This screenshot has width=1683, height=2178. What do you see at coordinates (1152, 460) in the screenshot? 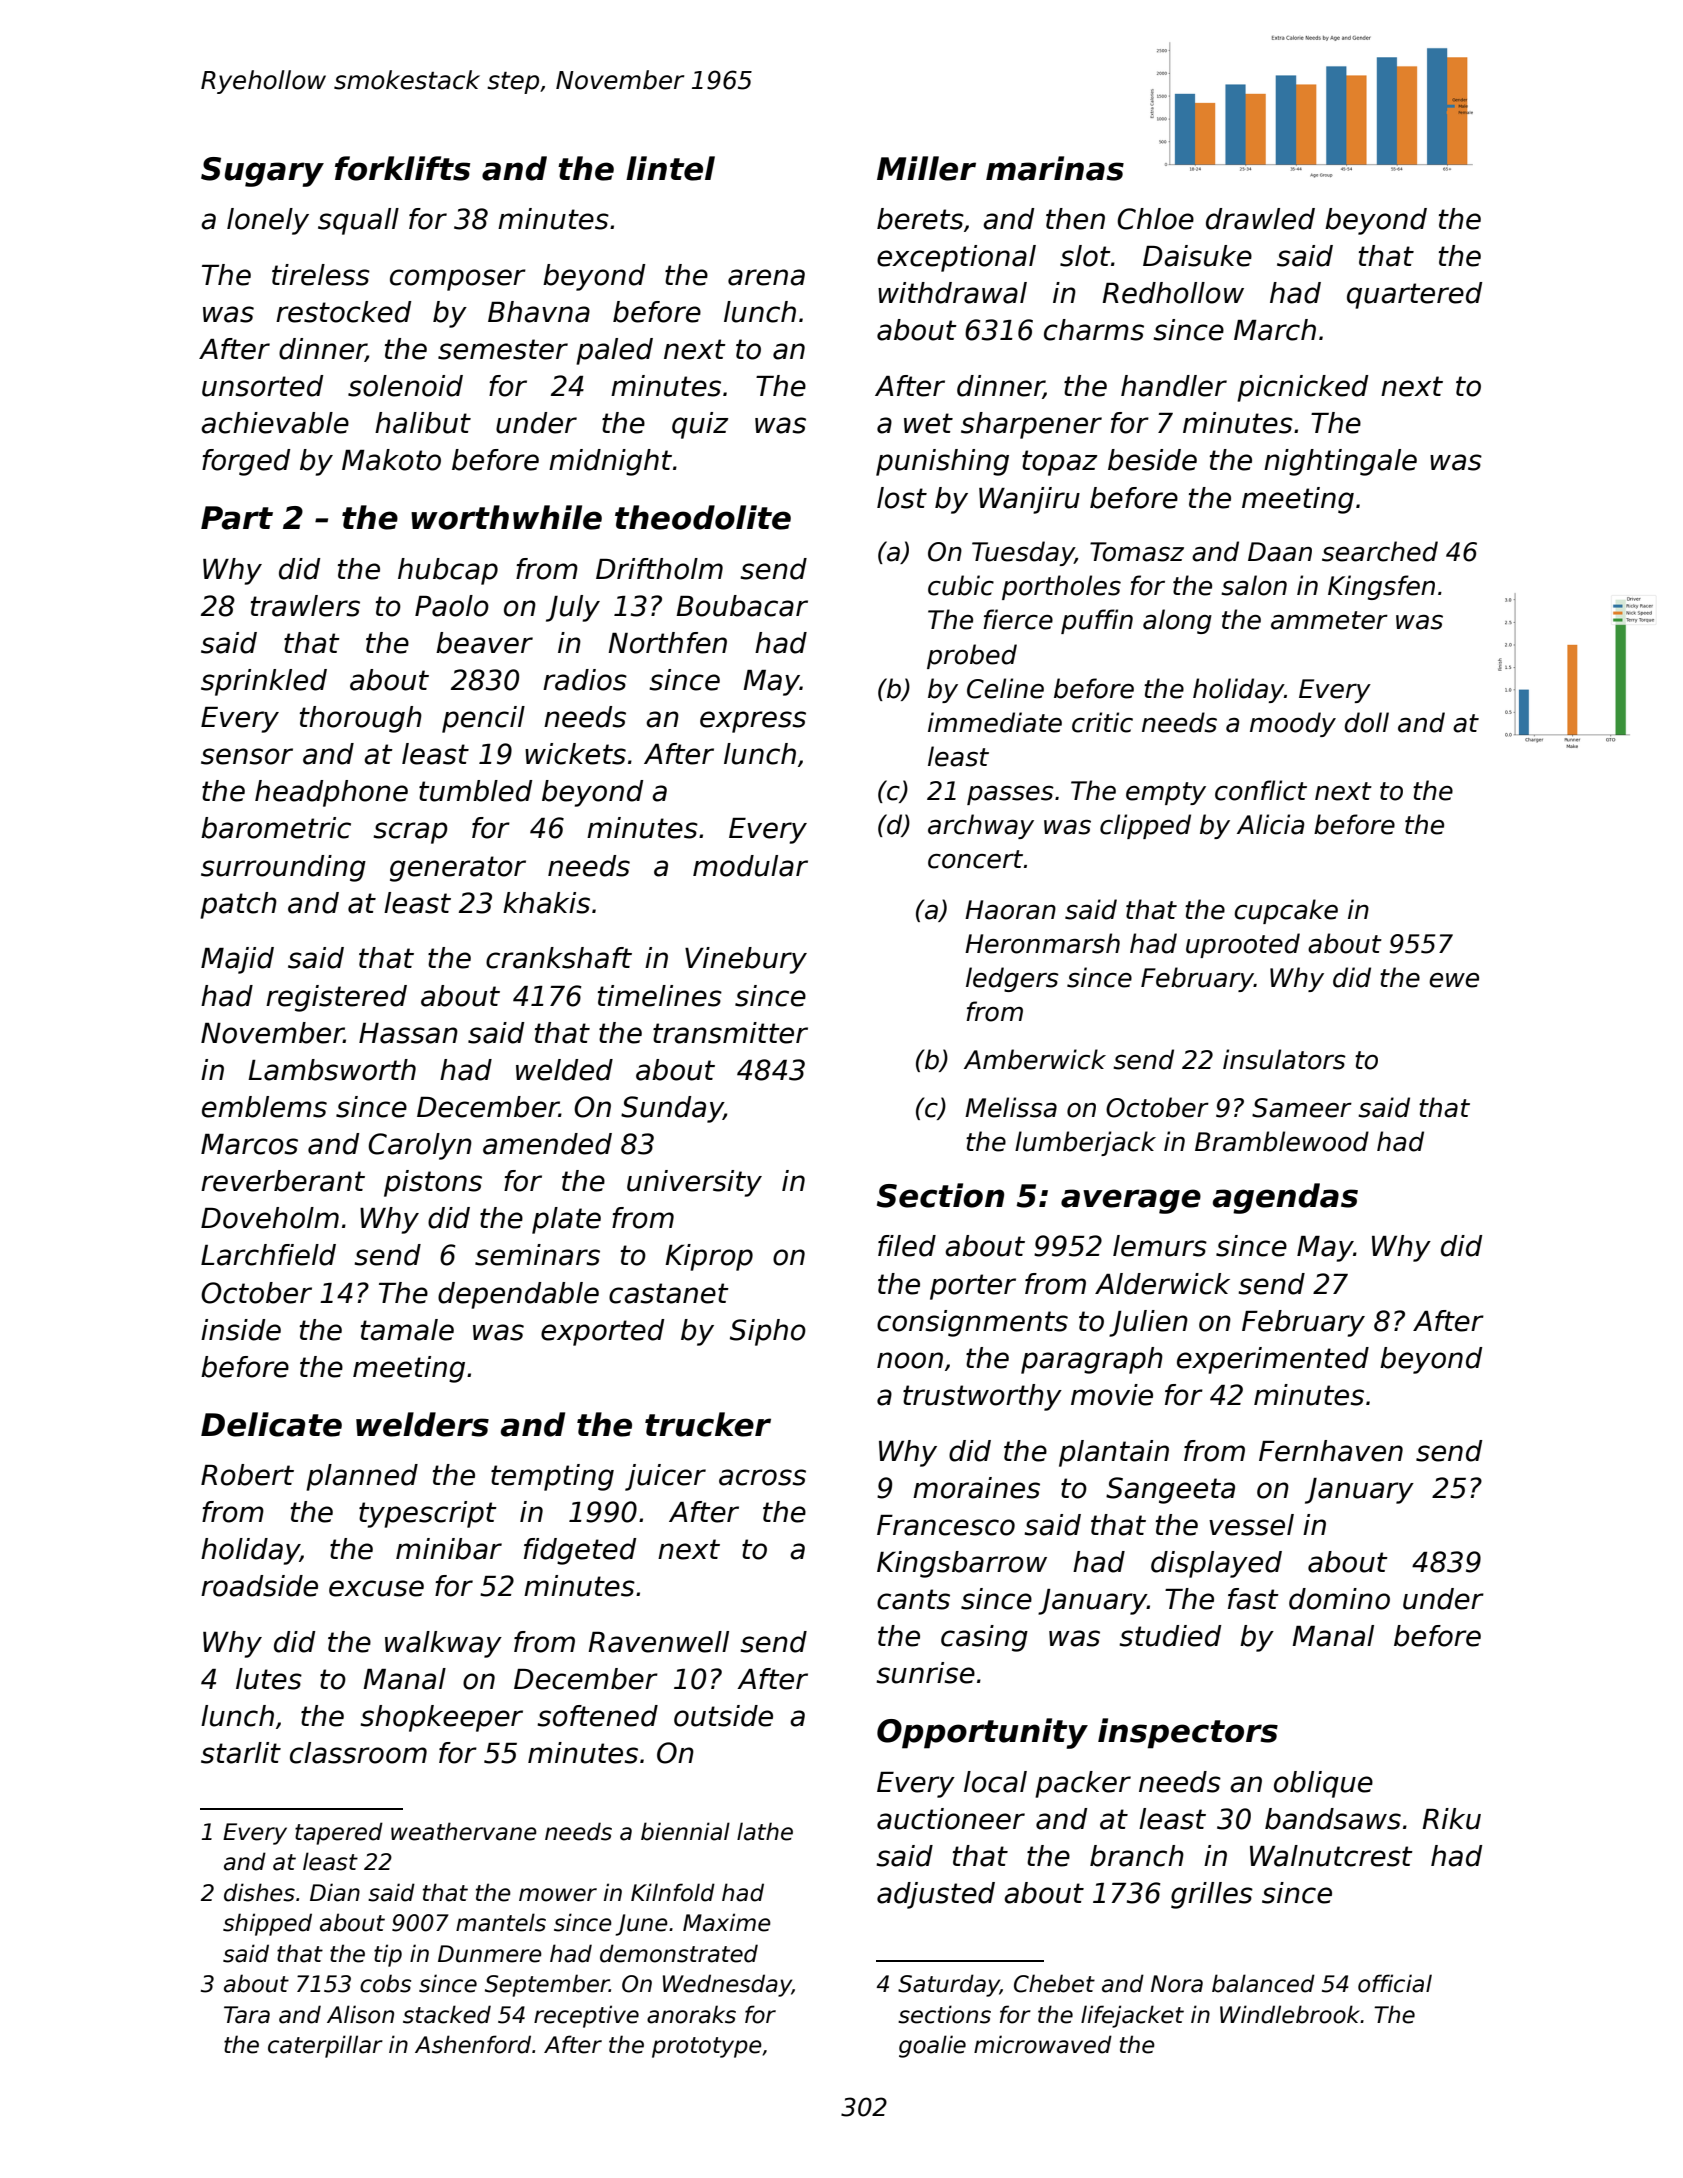
I see `beside` at bounding box center [1152, 460].
